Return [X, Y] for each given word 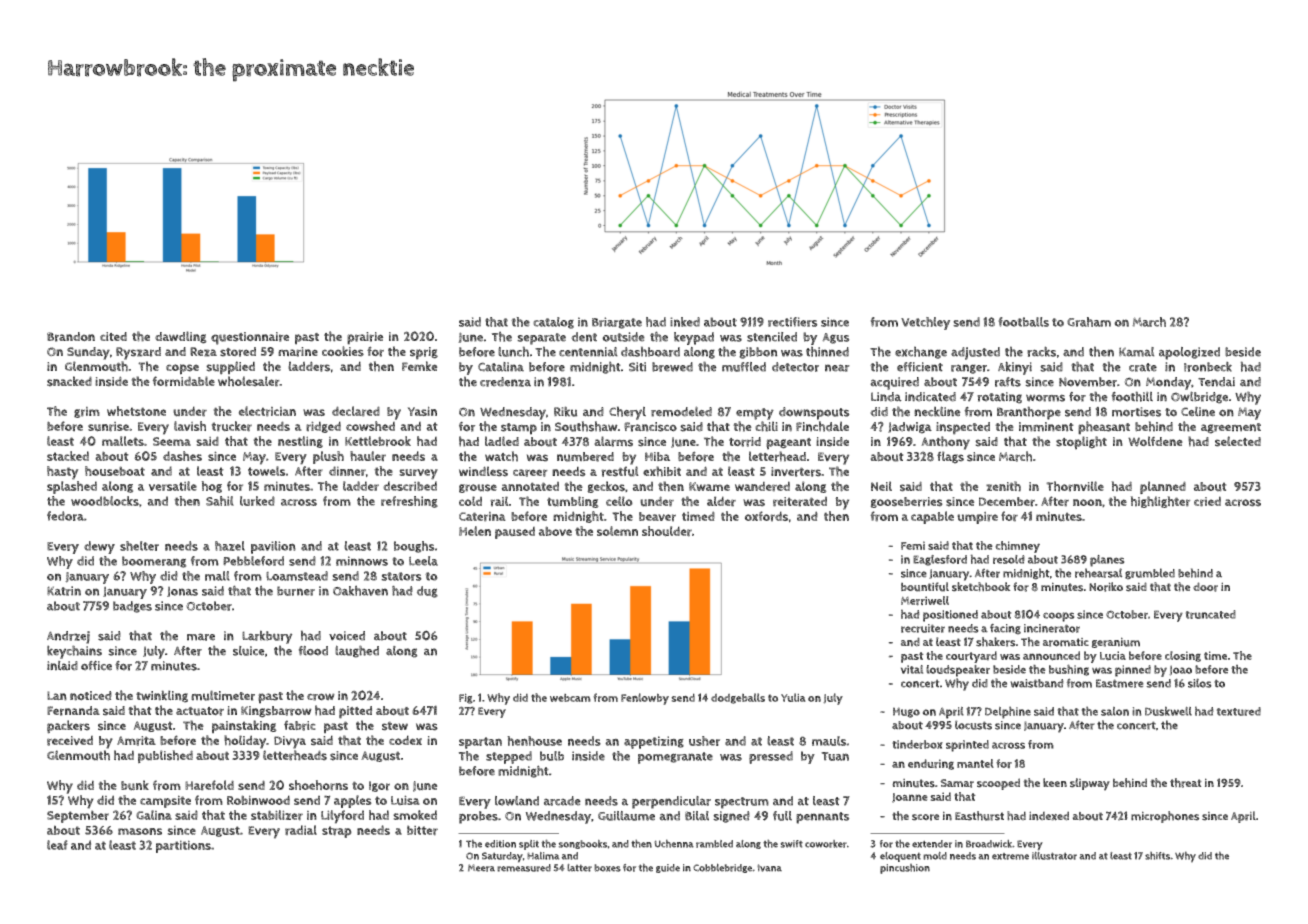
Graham [1089, 322]
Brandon [71, 337]
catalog [553, 323]
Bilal [697, 816]
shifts [1157, 856]
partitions [183, 846]
